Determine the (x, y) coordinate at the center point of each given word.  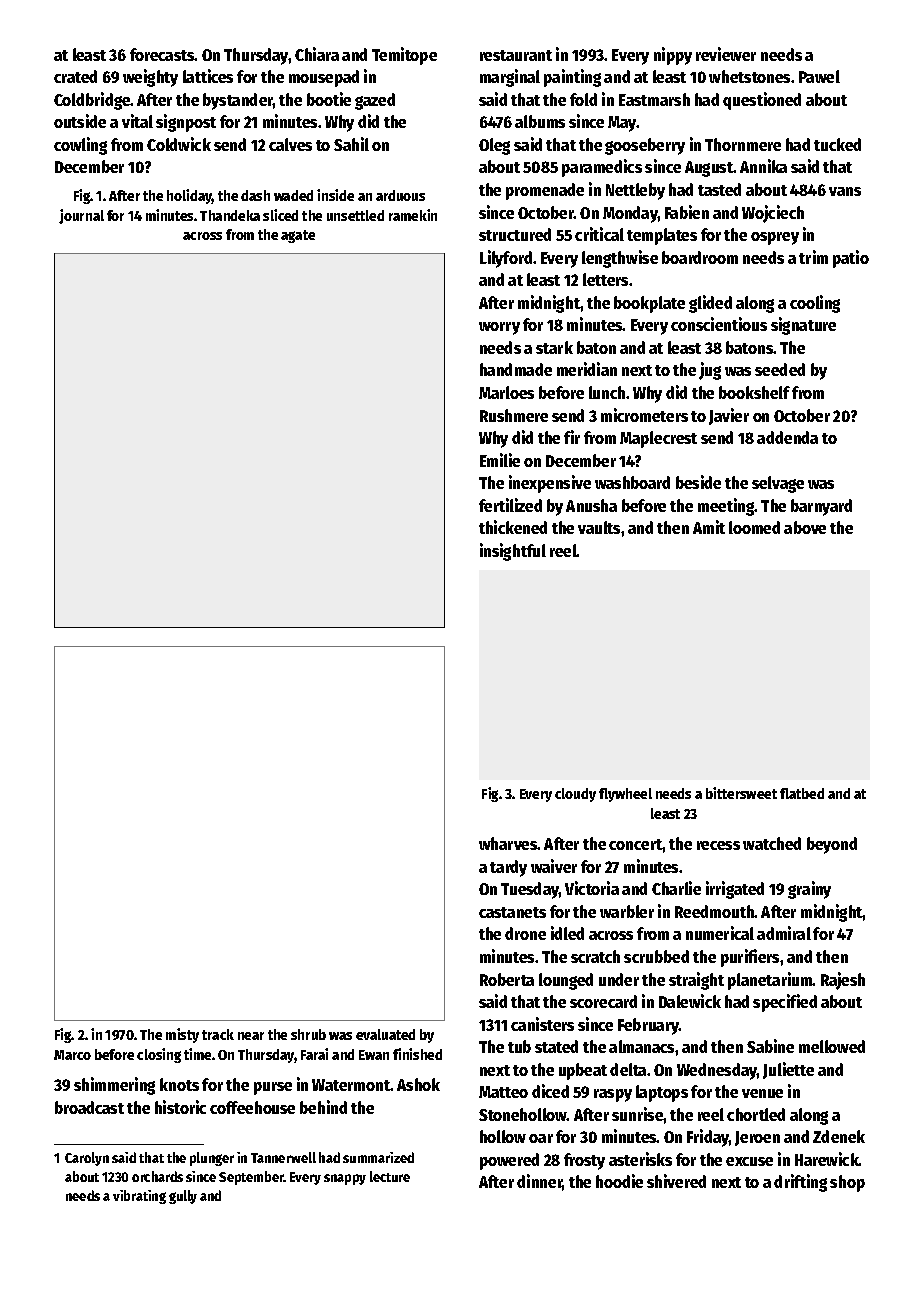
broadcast (89, 1107)
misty (182, 1035)
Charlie (676, 888)
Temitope (404, 56)
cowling (80, 146)
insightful (513, 552)
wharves (508, 843)
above (805, 527)
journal (81, 216)
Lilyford (506, 259)
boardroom (700, 257)
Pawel (819, 76)
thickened (513, 527)
